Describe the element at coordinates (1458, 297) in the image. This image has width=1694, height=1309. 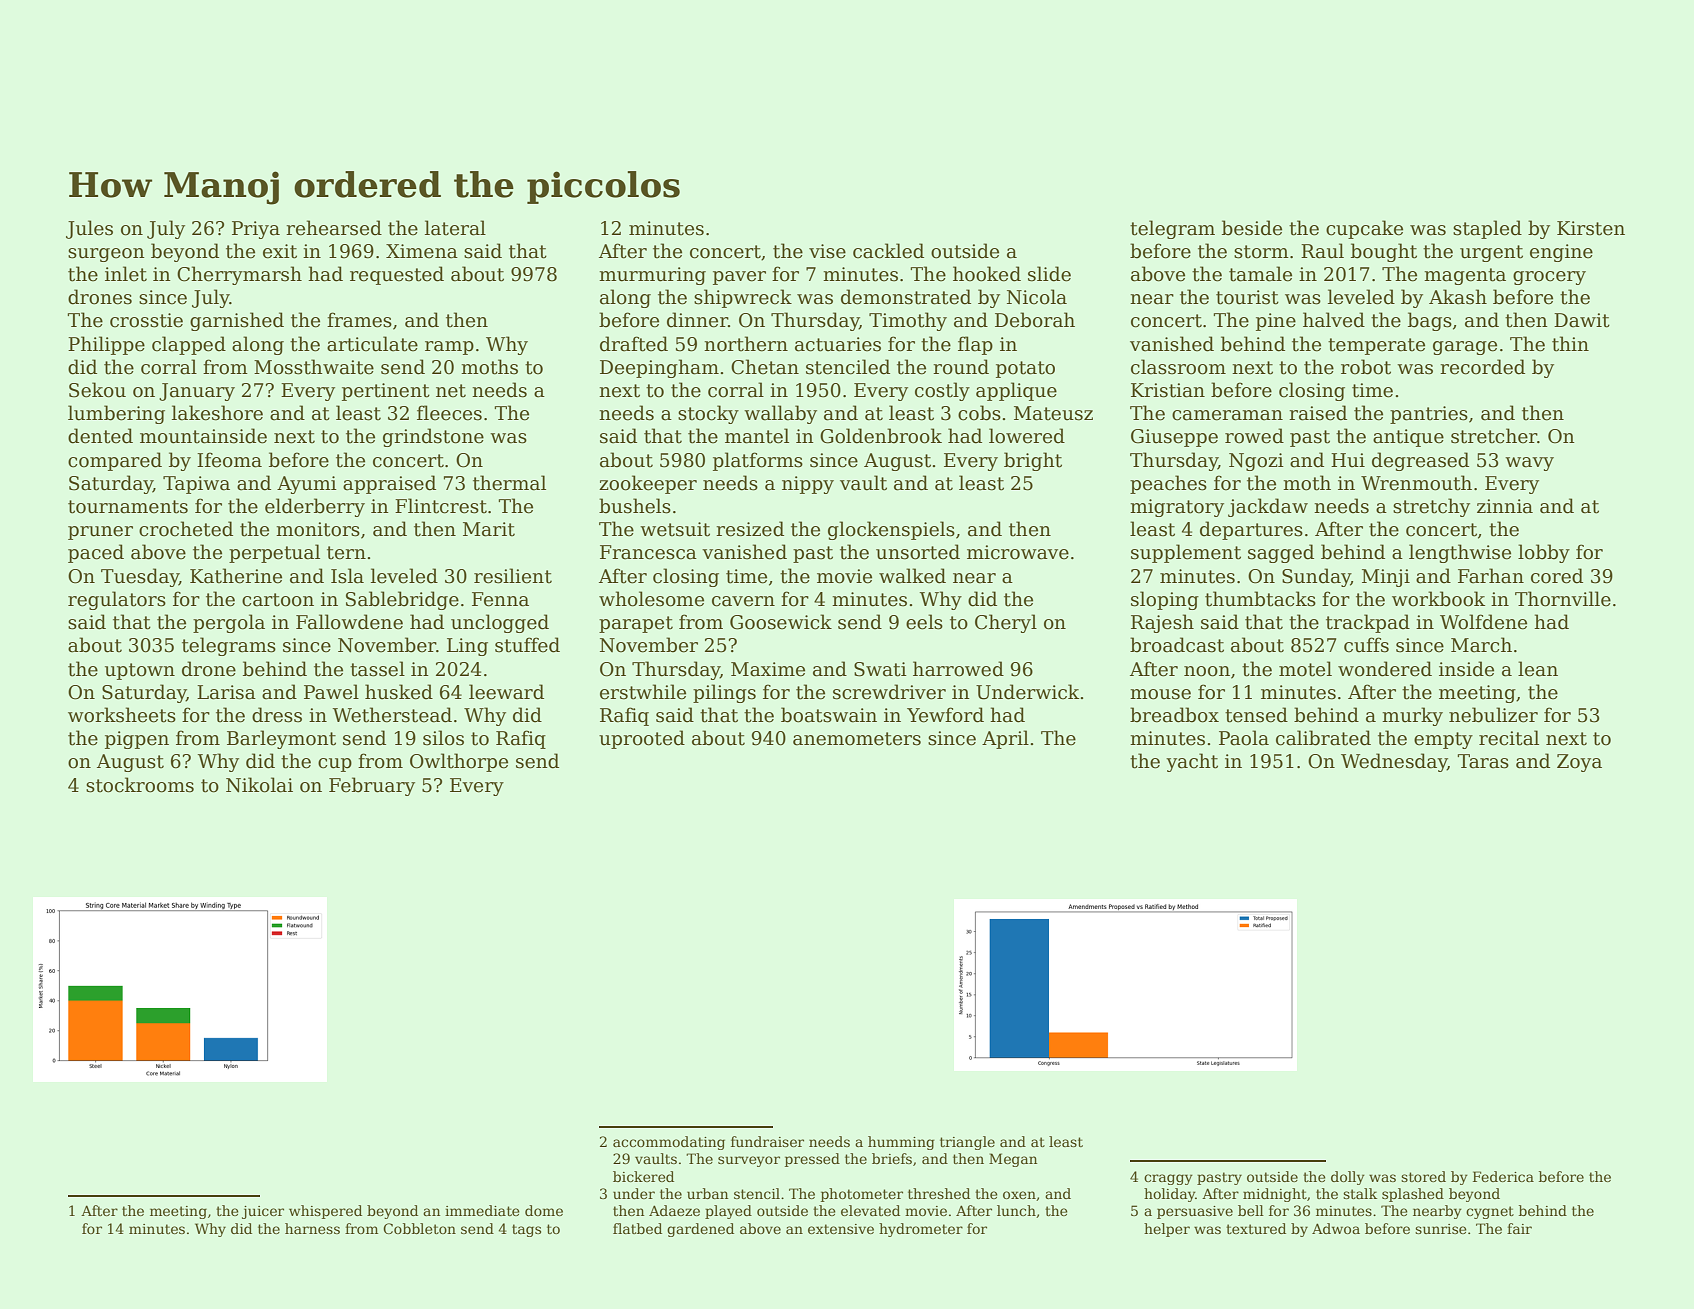
I see `Akash` at that location.
